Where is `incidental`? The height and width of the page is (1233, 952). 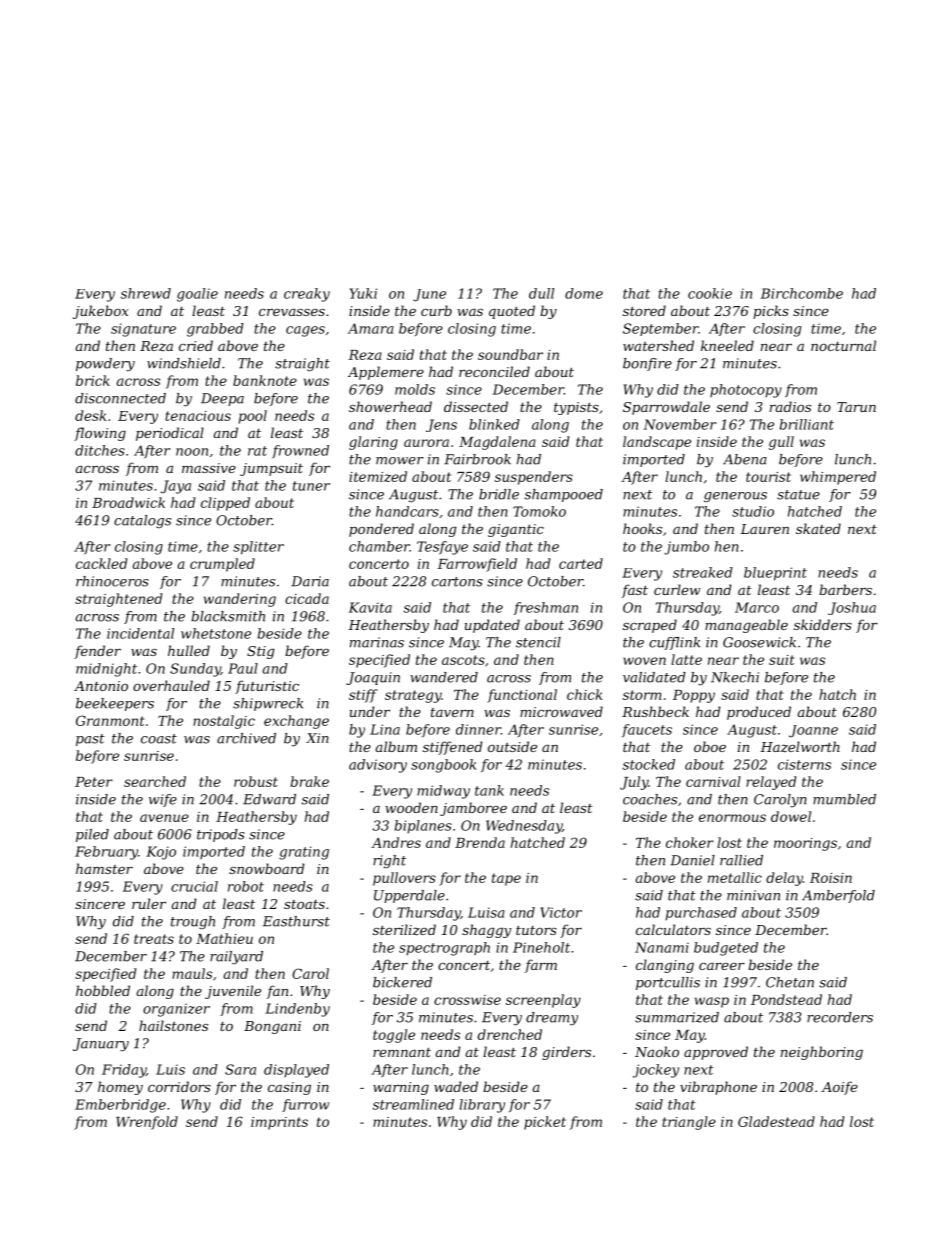
incidental is located at coordinates (140, 633).
